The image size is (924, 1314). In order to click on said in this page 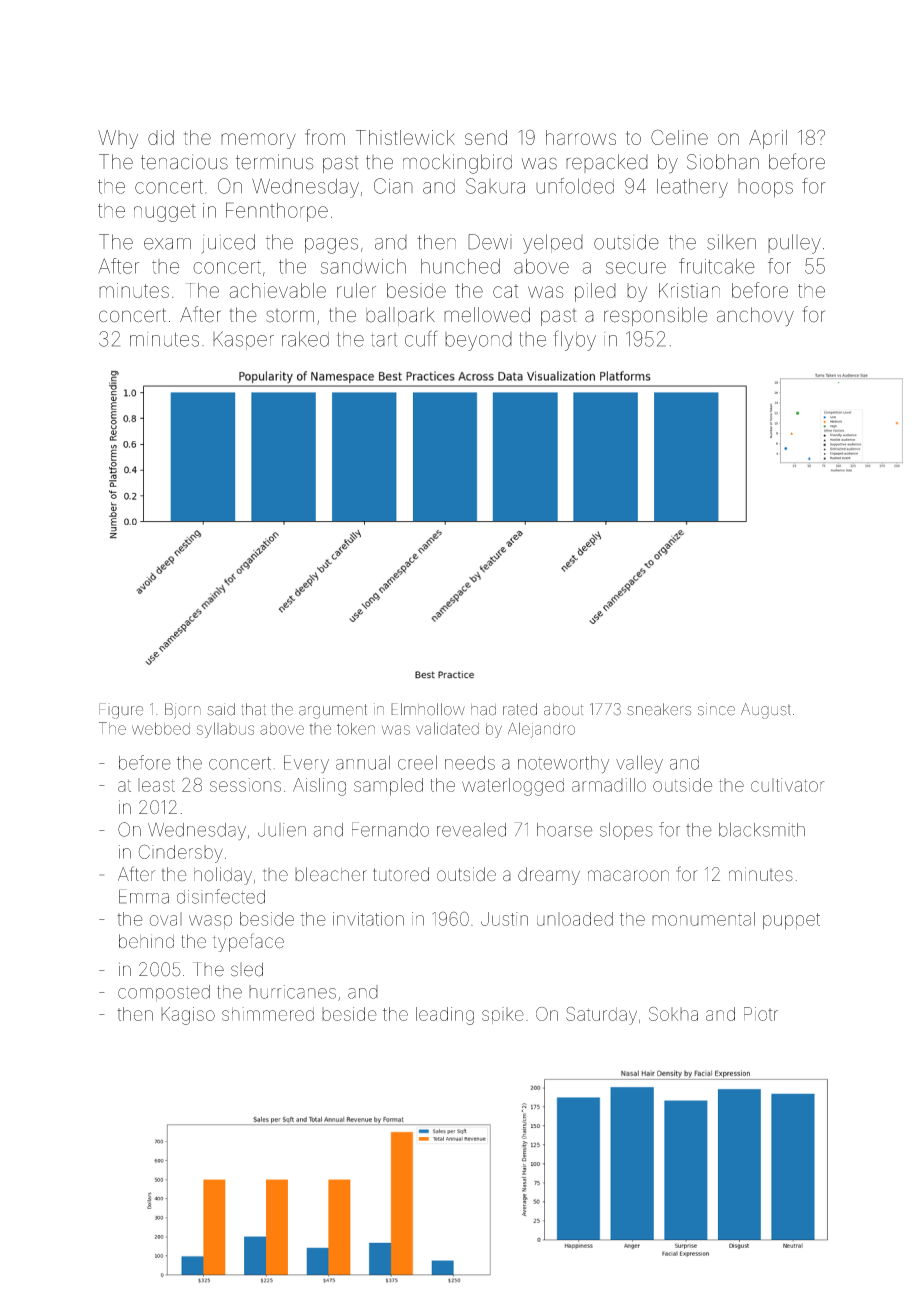, I will do `click(221, 709)`.
